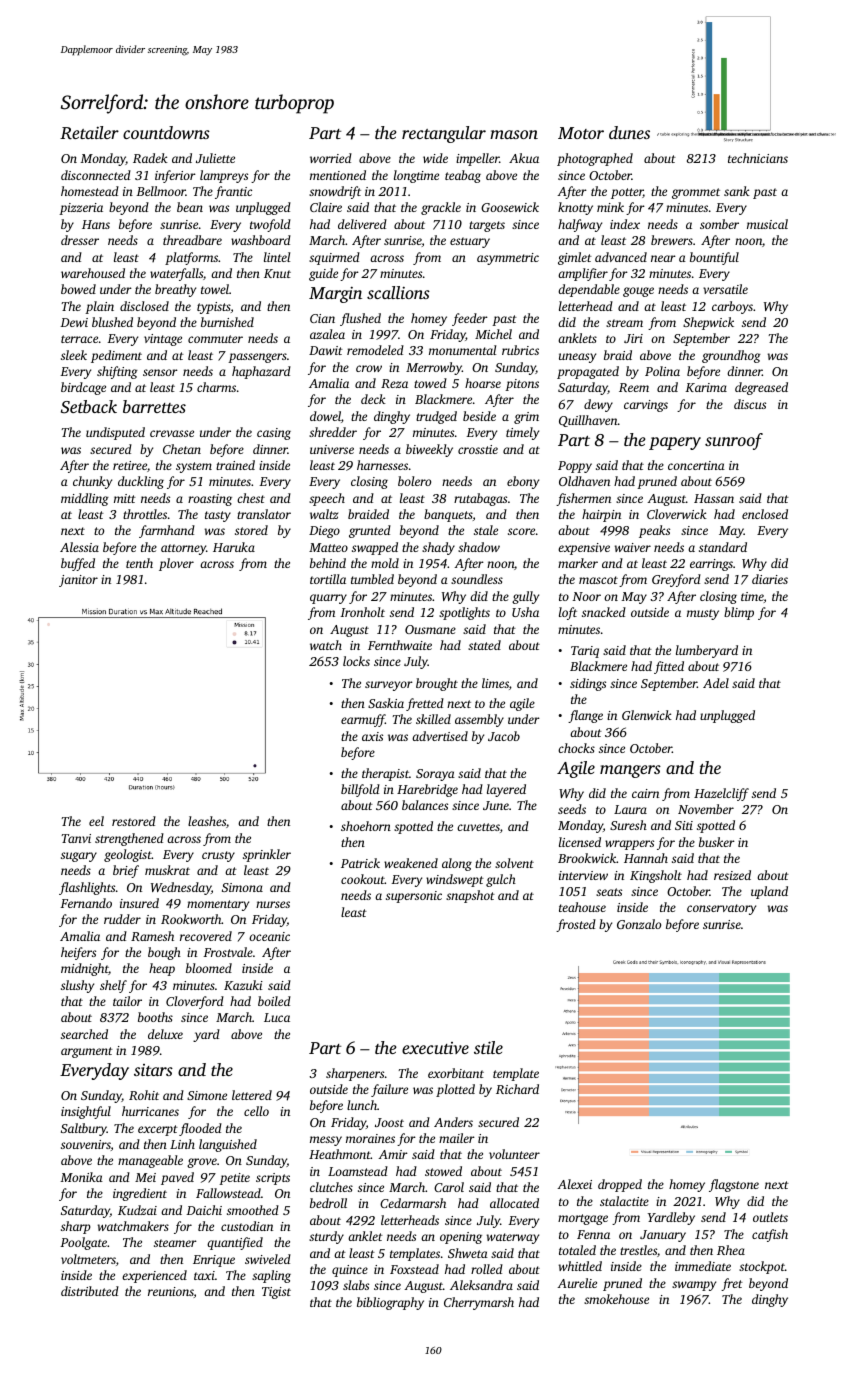 The width and height of the document is (849, 1400). What do you see at coordinates (87, 888) in the document?
I see `flashlights` at bounding box center [87, 888].
